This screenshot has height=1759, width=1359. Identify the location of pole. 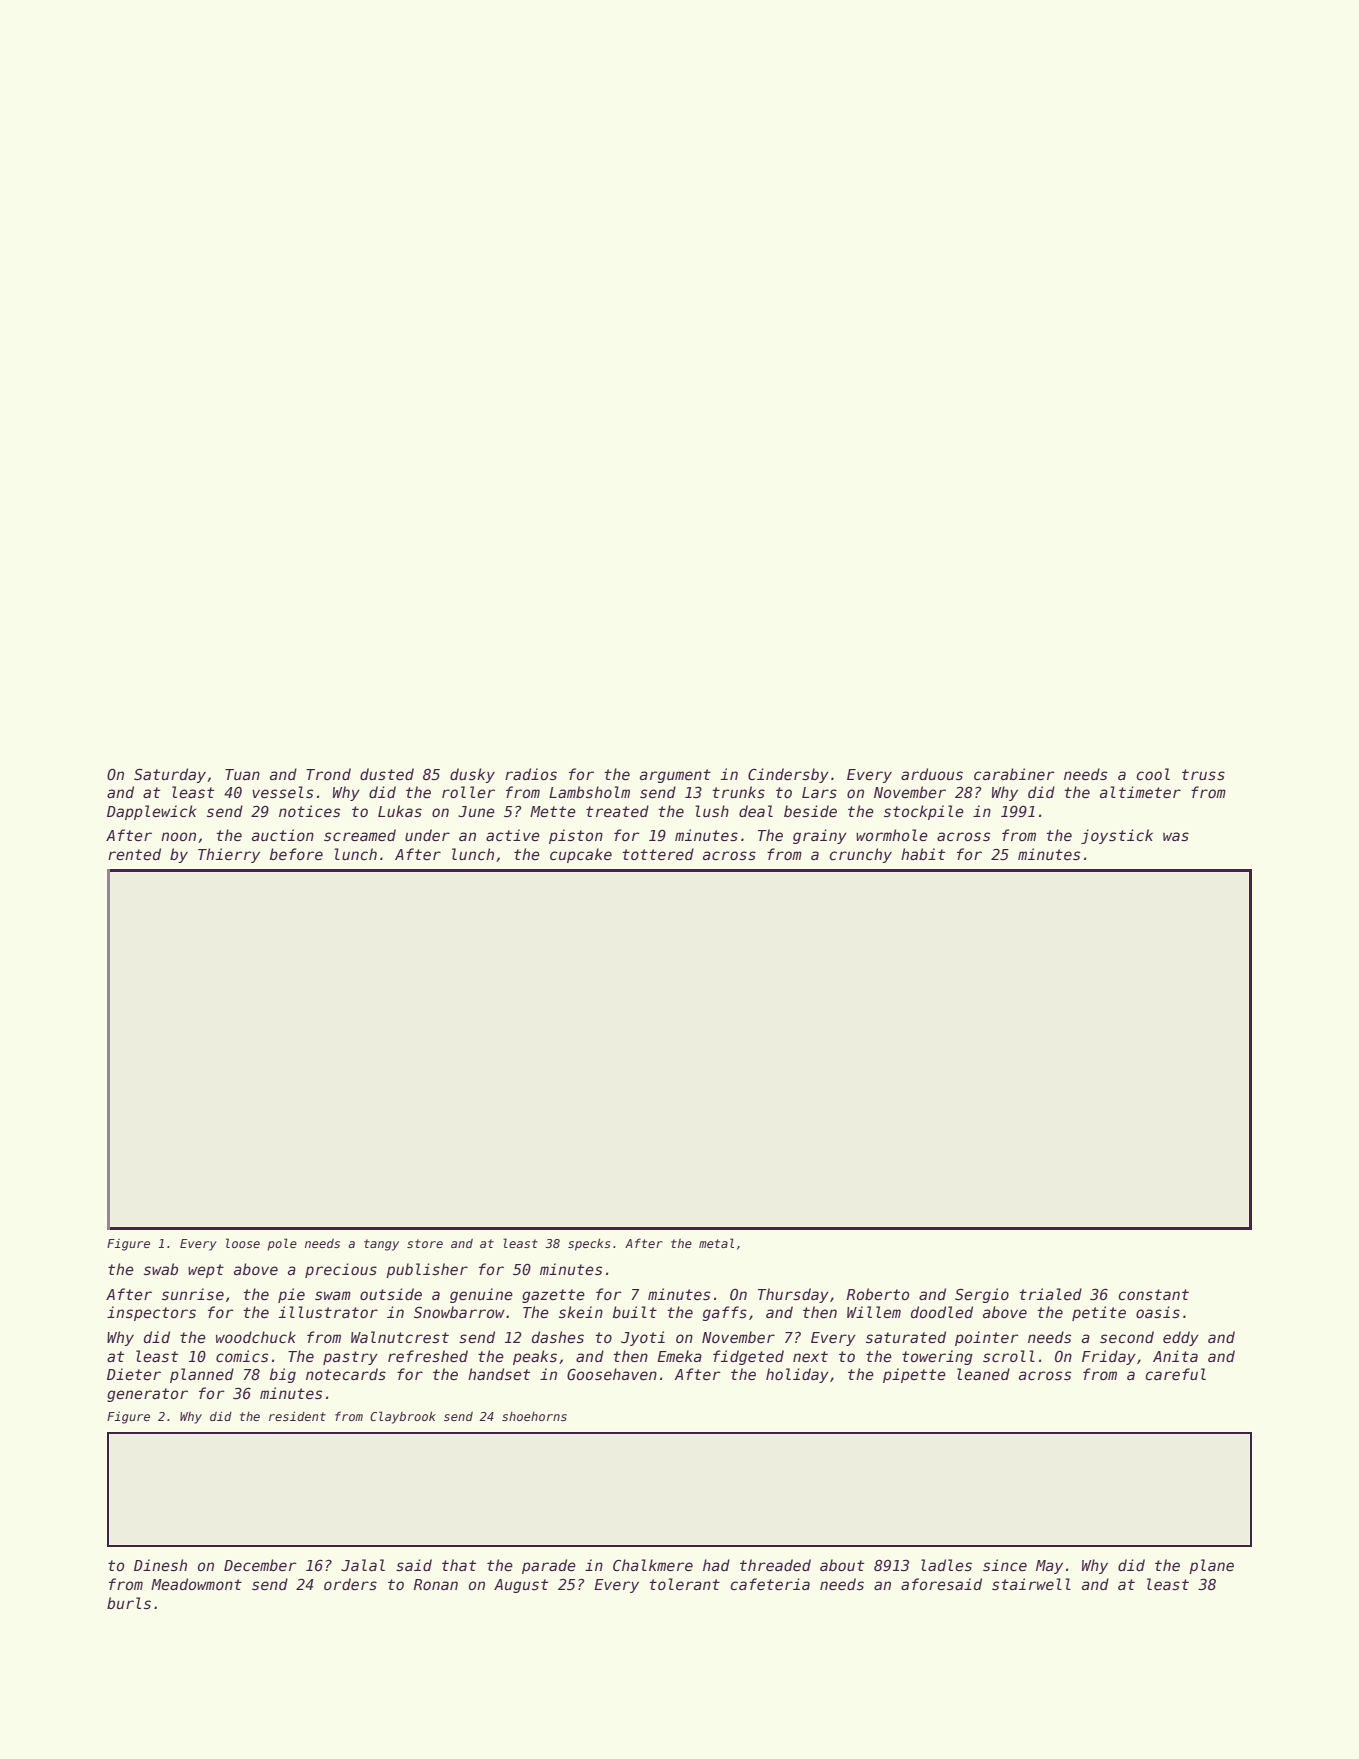
(282, 1244).
